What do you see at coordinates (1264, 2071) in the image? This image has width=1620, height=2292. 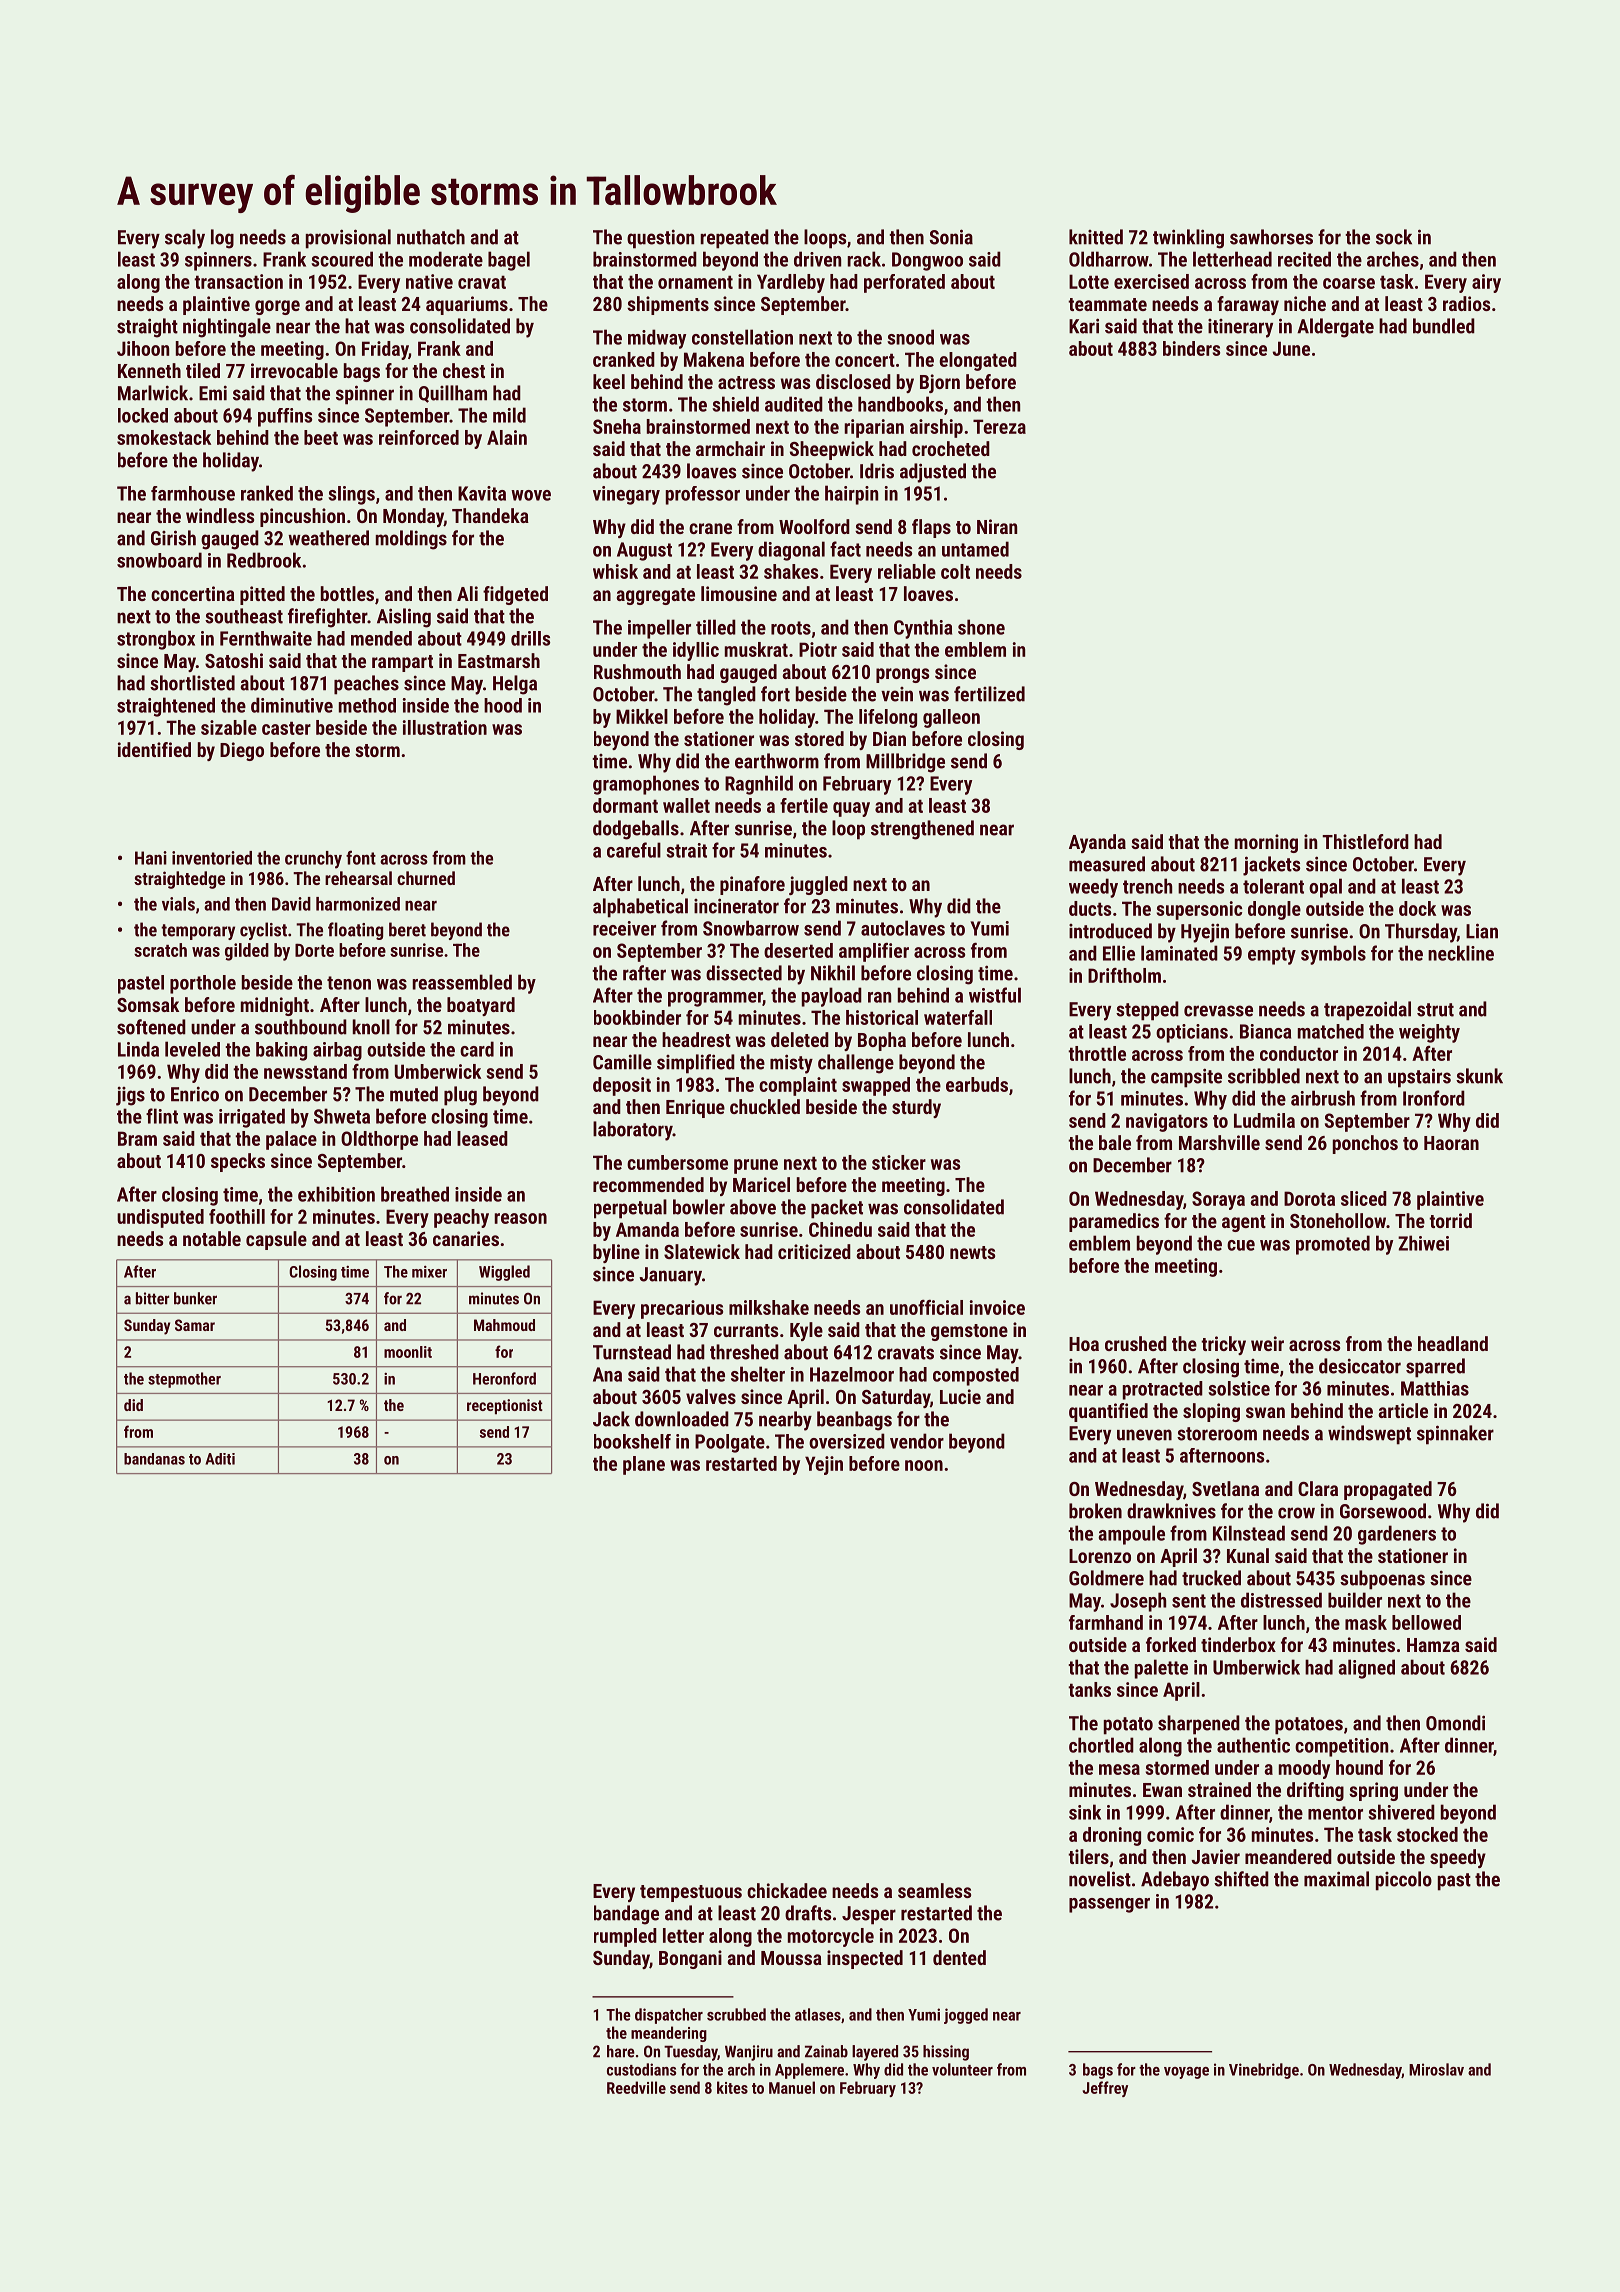 I see `Vinebridge` at bounding box center [1264, 2071].
